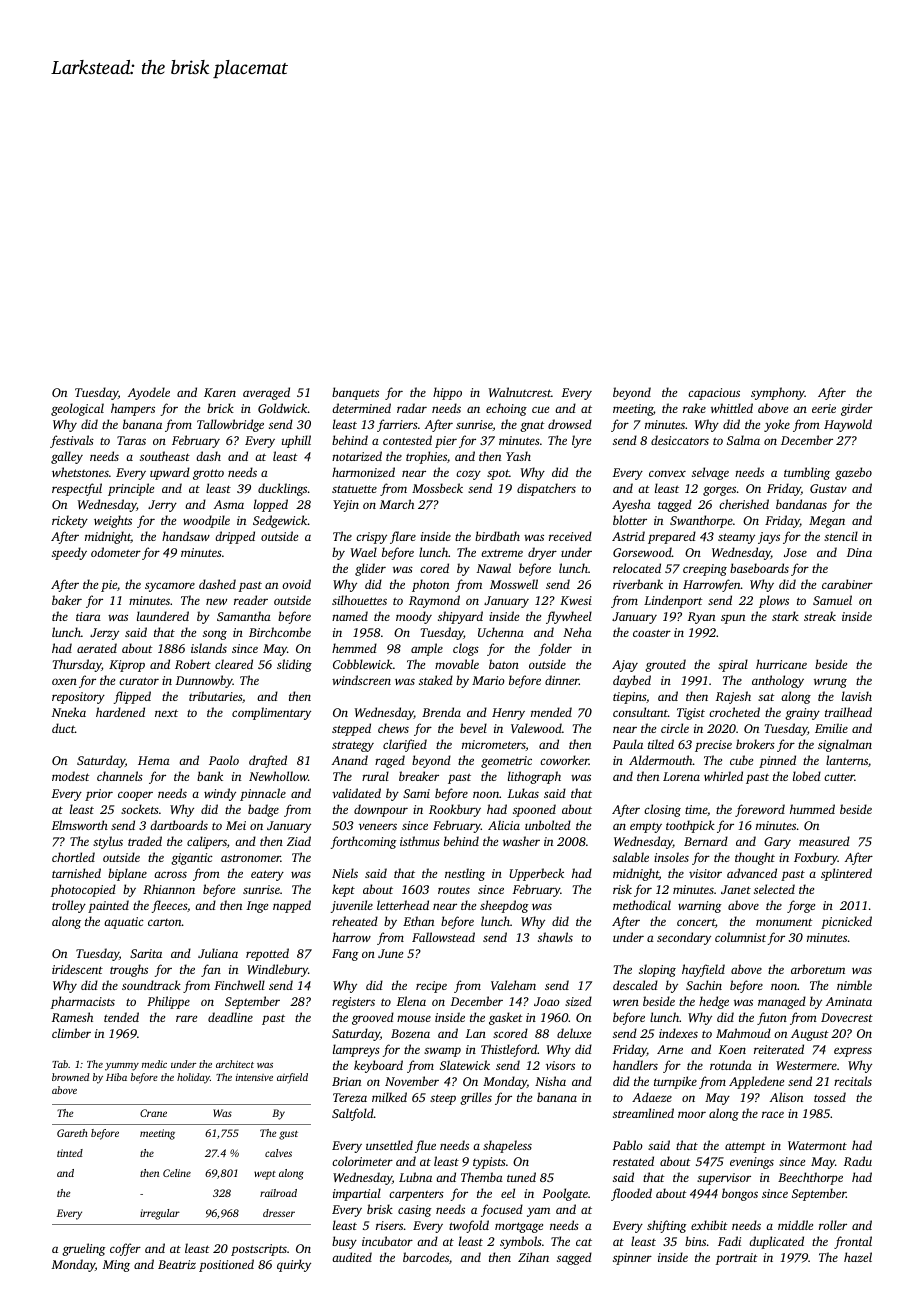 This document has height=1308, width=924. I want to click on dryer, so click(542, 553).
